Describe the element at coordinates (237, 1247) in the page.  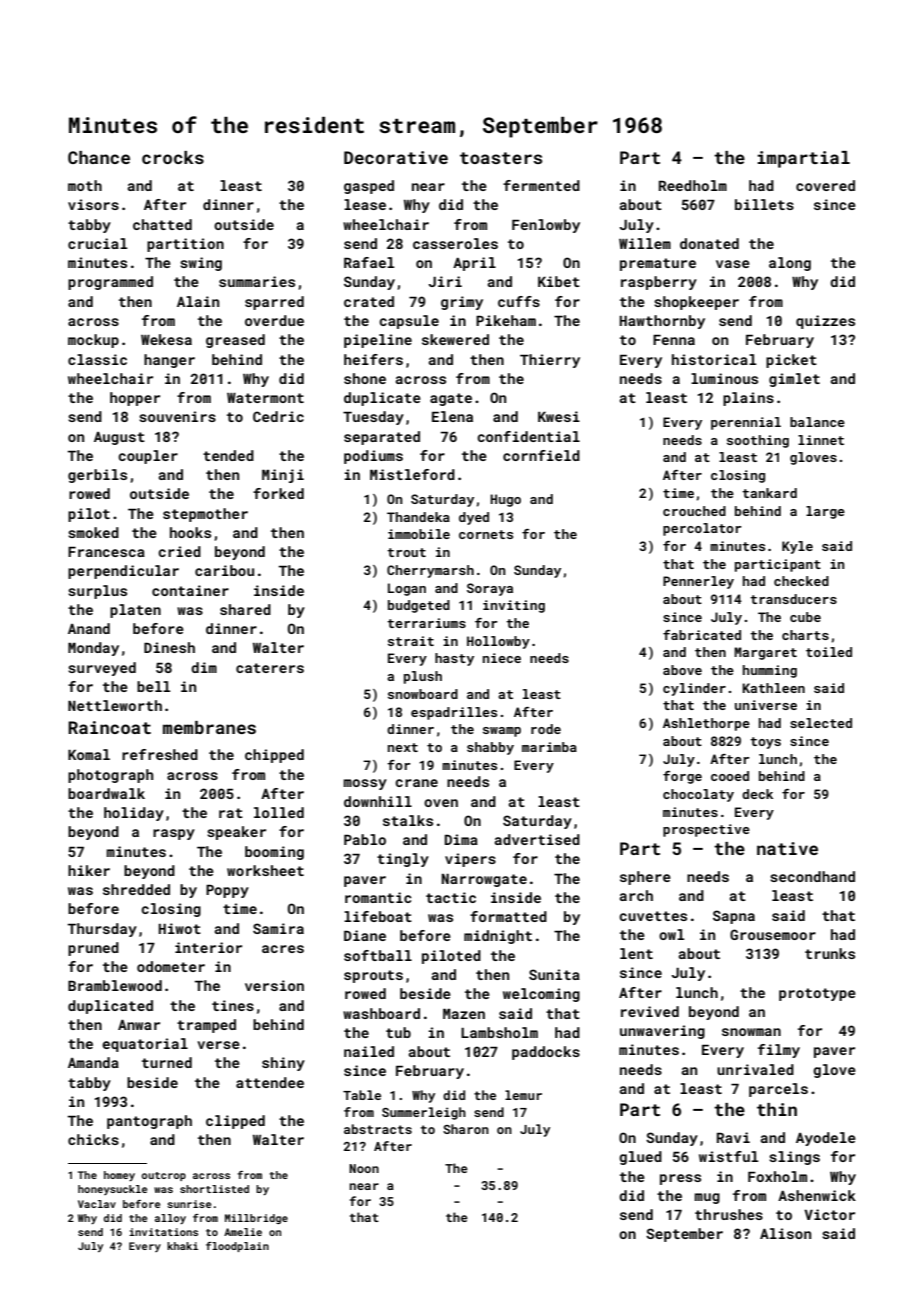
I see `floodplain` at that location.
